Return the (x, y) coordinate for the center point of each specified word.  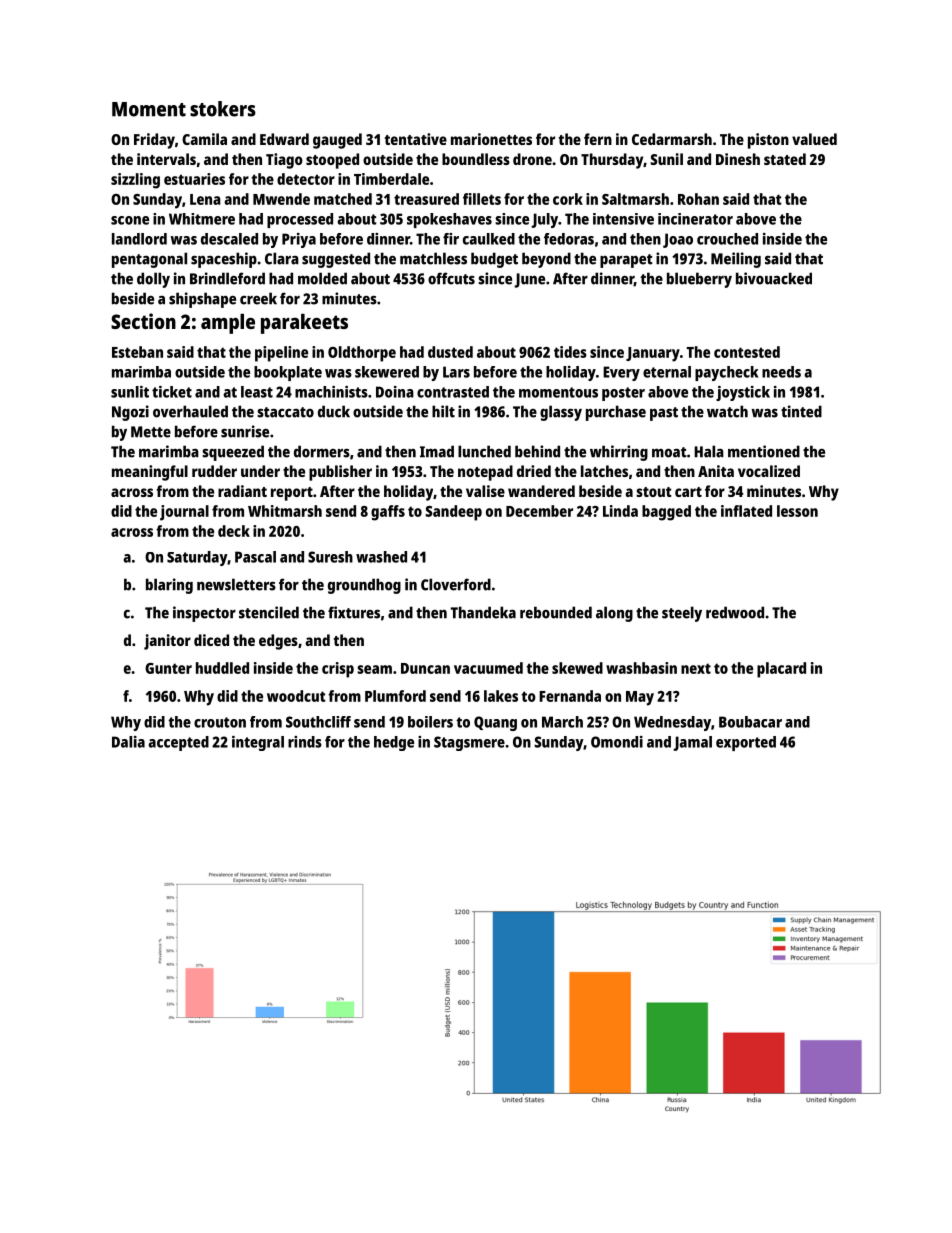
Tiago (284, 161)
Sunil (666, 159)
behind (537, 451)
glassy (561, 413)
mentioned (764, 451)
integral (258, 743)
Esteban (137, 352)
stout (654, 492)
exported (746, 743)
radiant (242, 491)
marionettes (491, 139)
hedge (394, 743)
